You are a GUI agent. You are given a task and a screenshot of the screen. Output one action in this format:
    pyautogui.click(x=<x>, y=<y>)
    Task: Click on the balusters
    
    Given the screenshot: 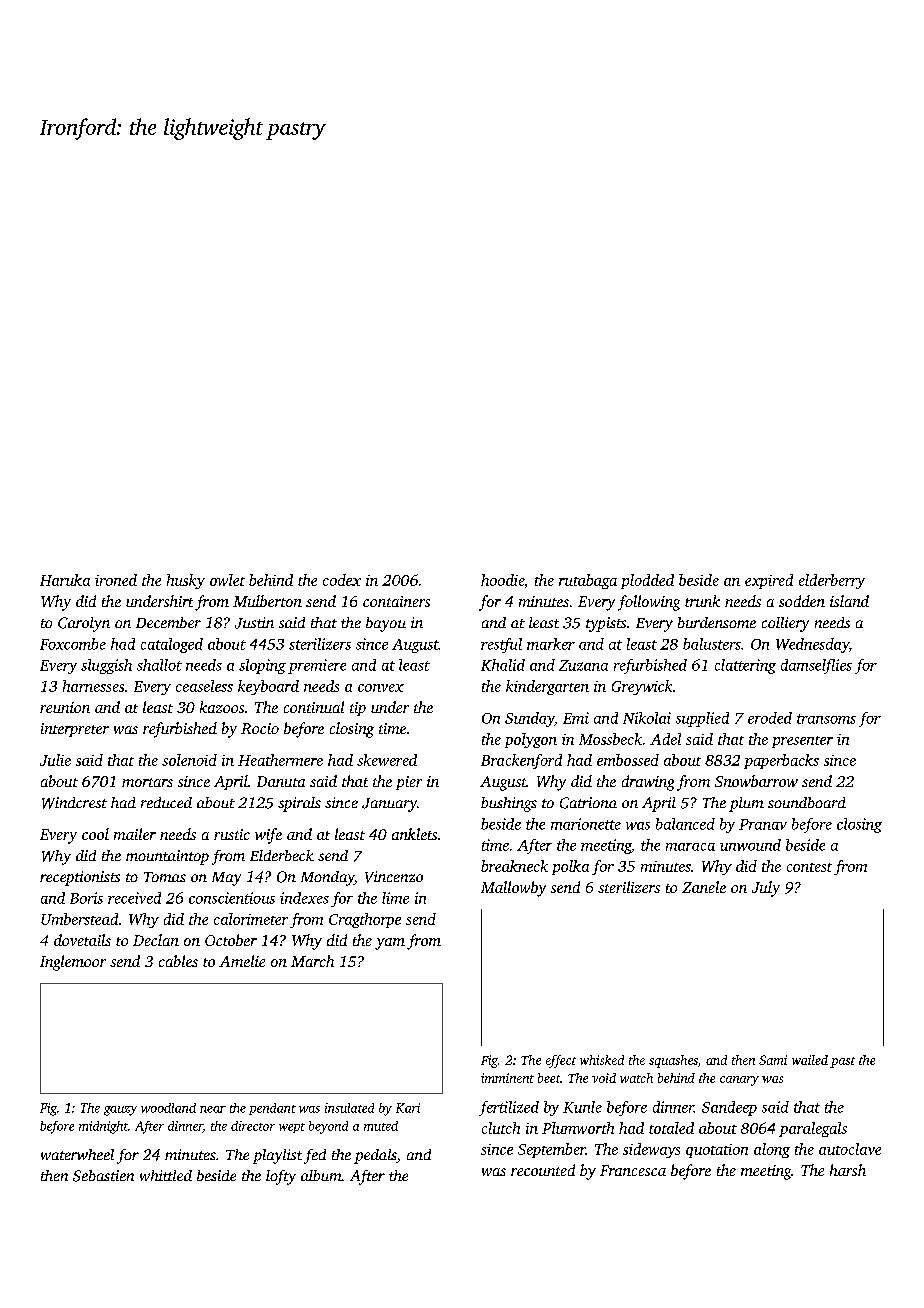 What is the action you would take?
    pyautogui.click(x=712, y=644)
